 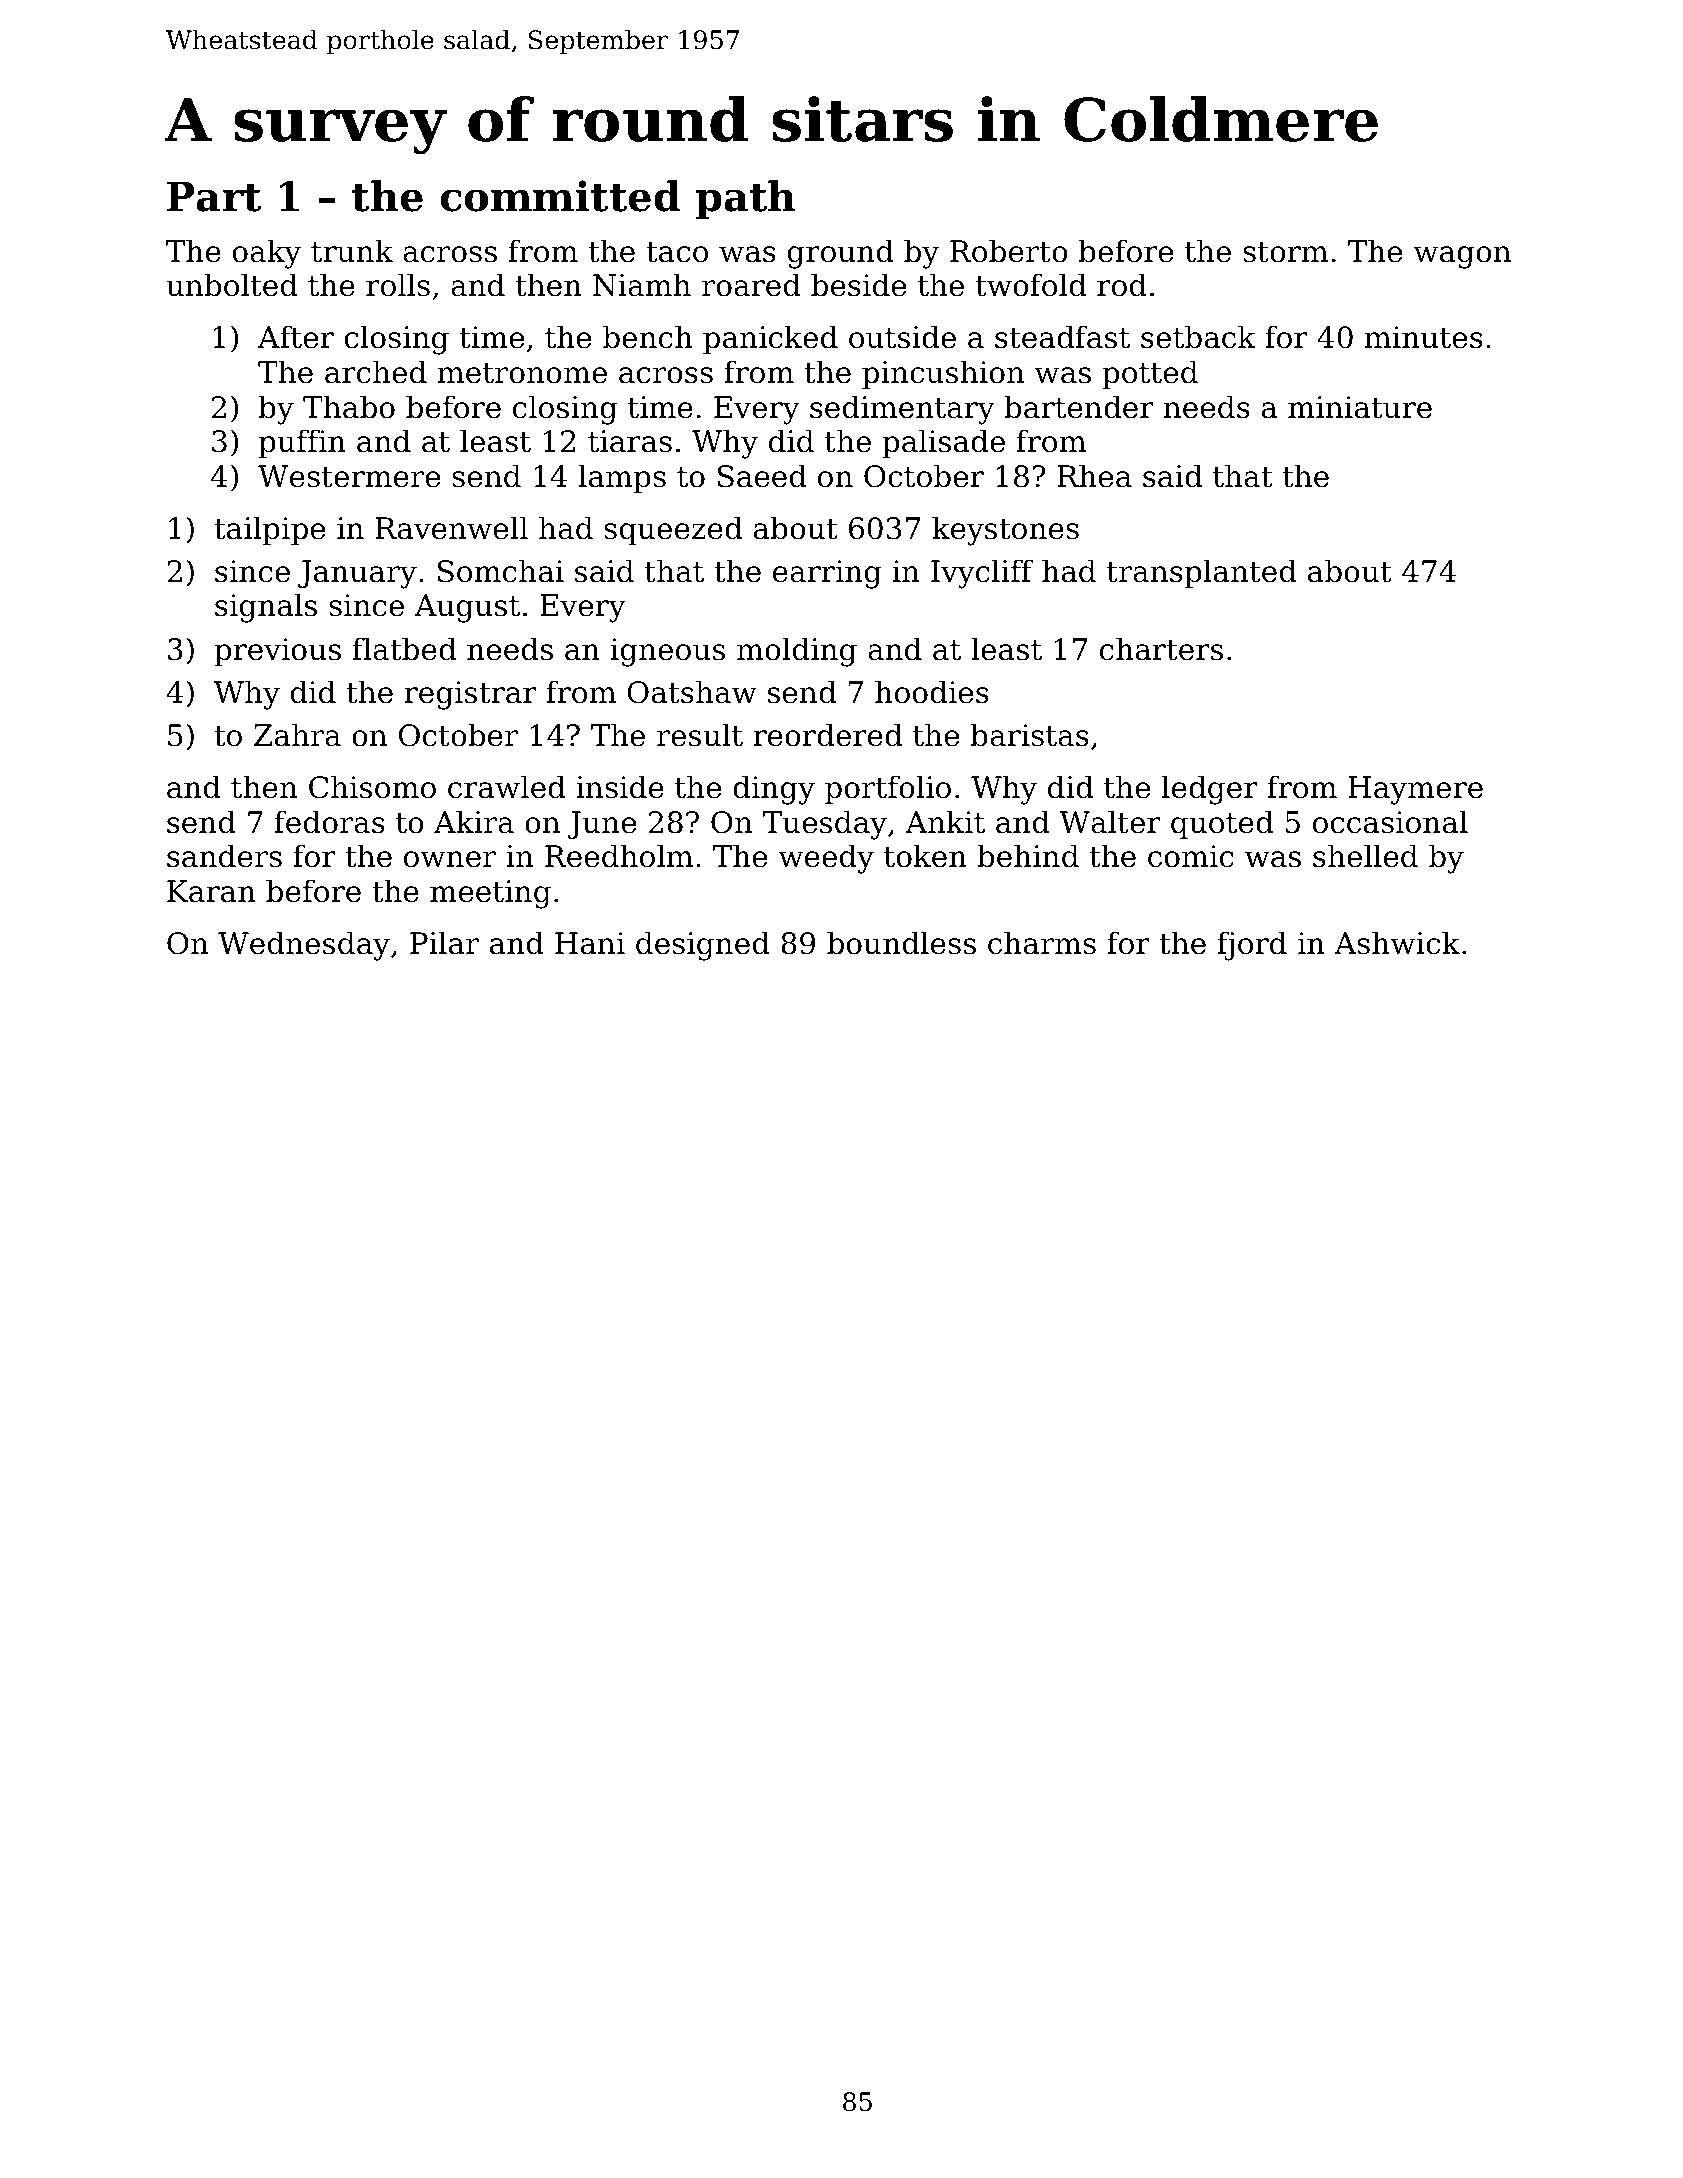 What do you see at coordinates (214, 196) in the document?
I see `Part` at bounding box center [214, 196].
